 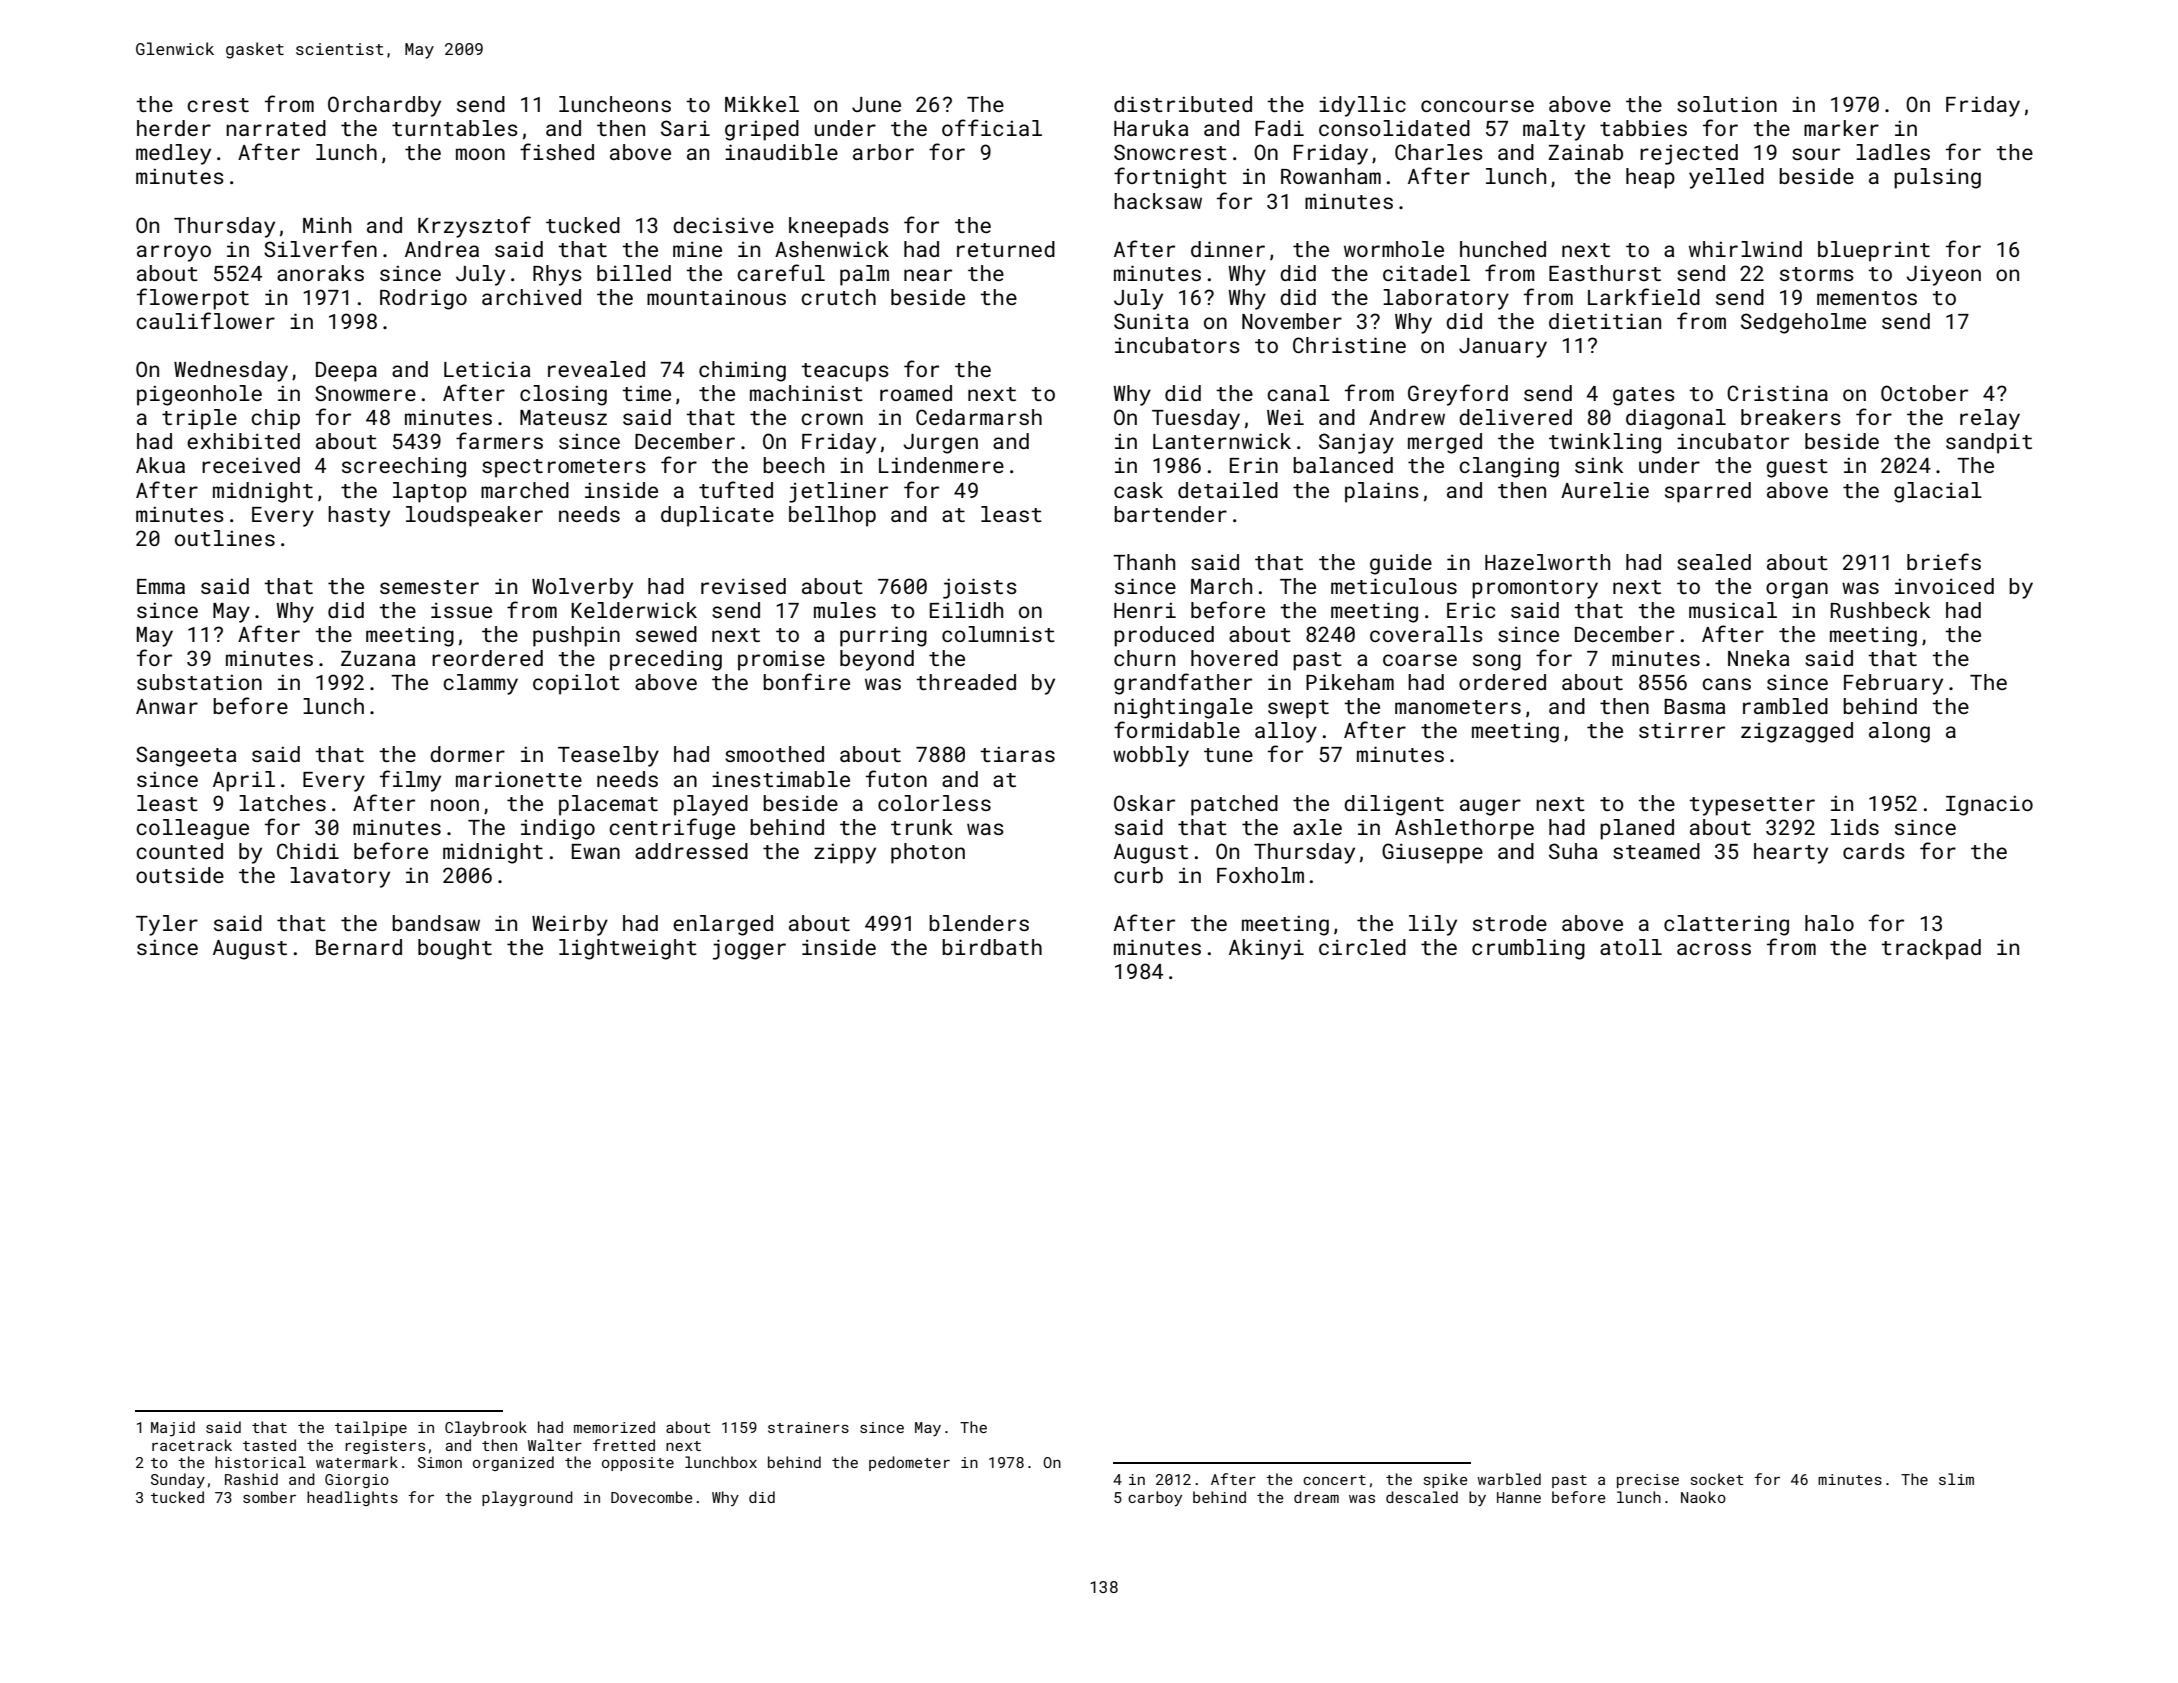 What do you see at coordinates (455, 949) in the page?
I see `bought` at bounding box center [455, 949].
